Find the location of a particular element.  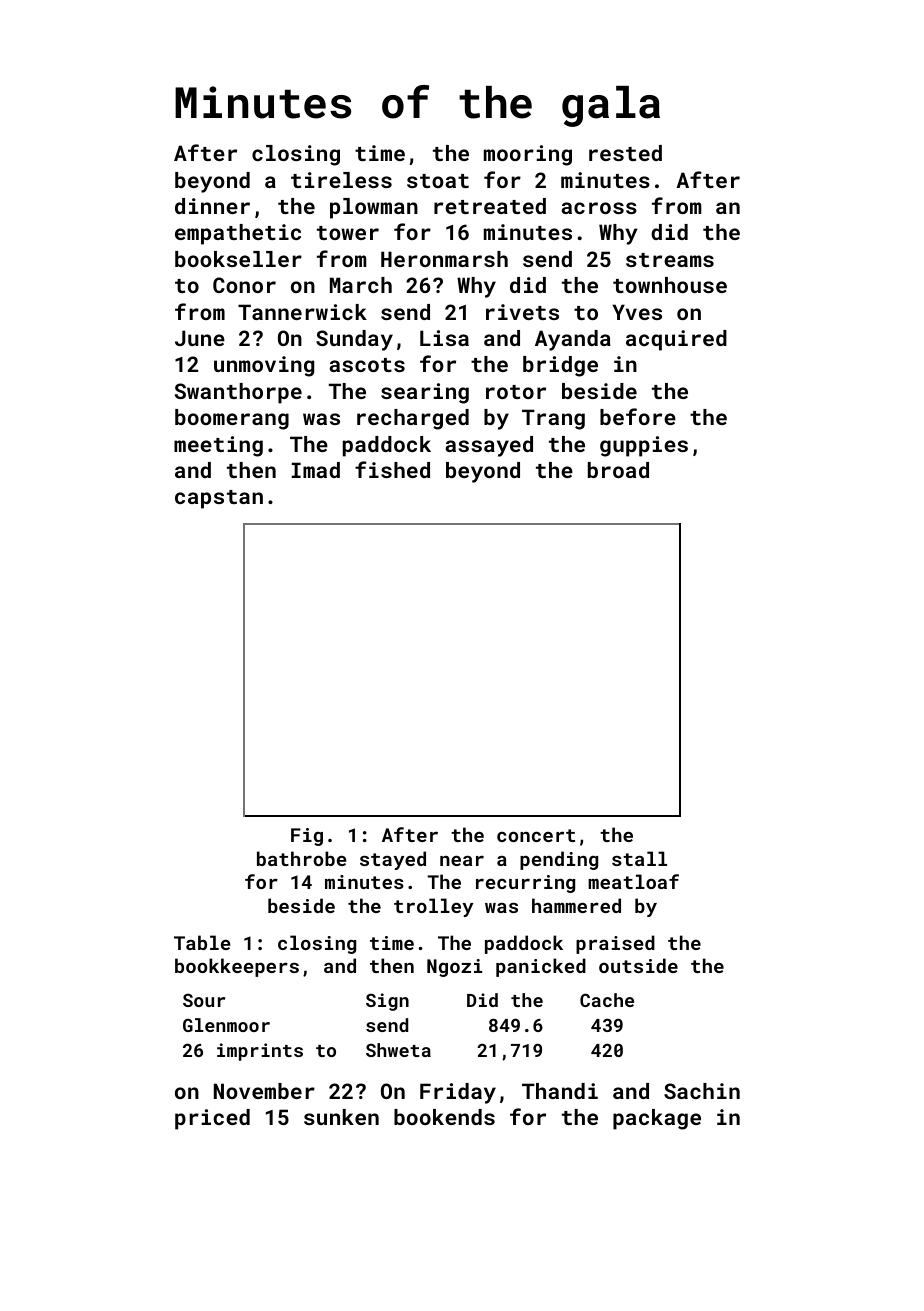

Fig is located at coordinates (307, 837).
